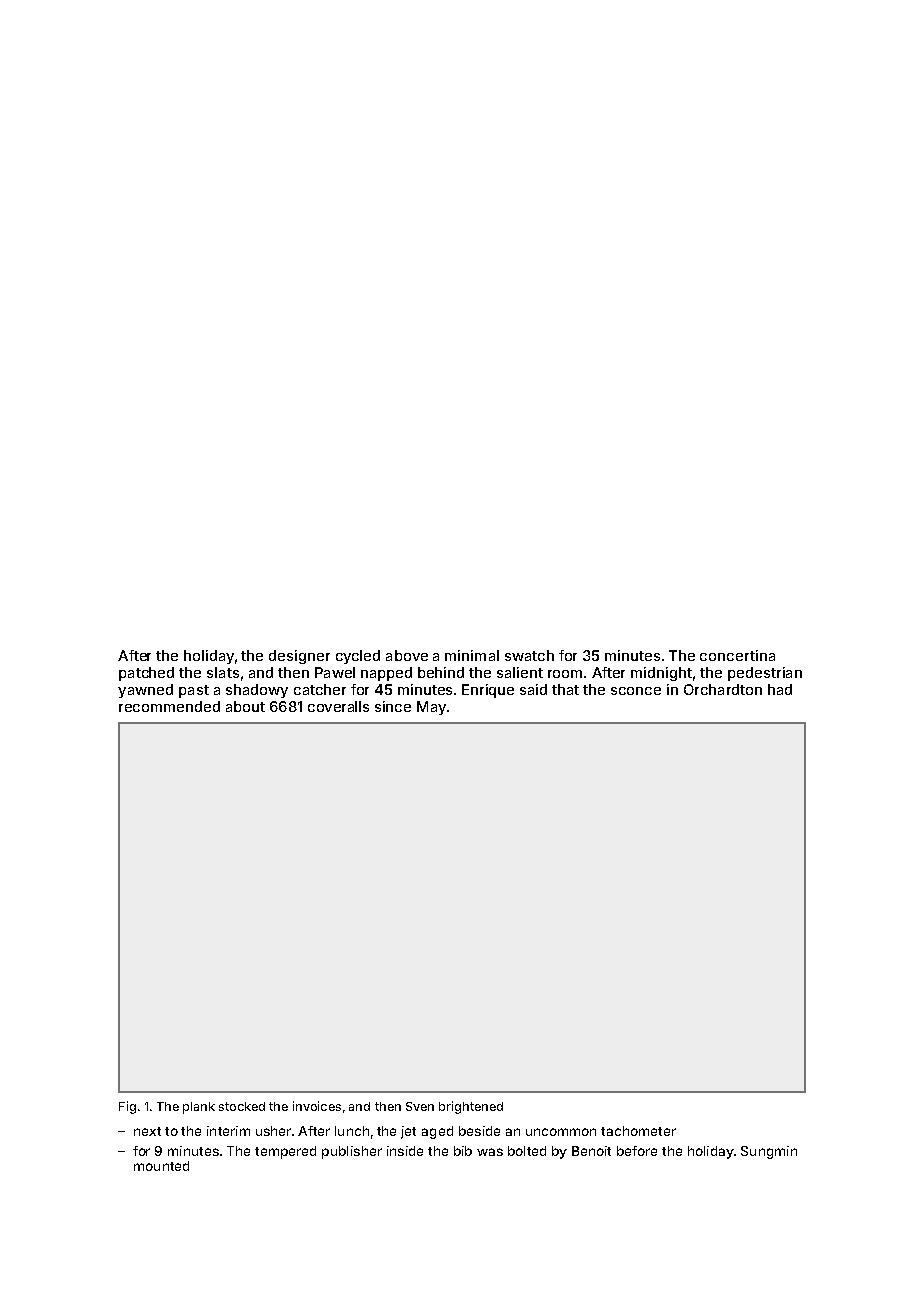 This image has width=924, height=1314. I want to click on brightened, so click(471, 1107).
